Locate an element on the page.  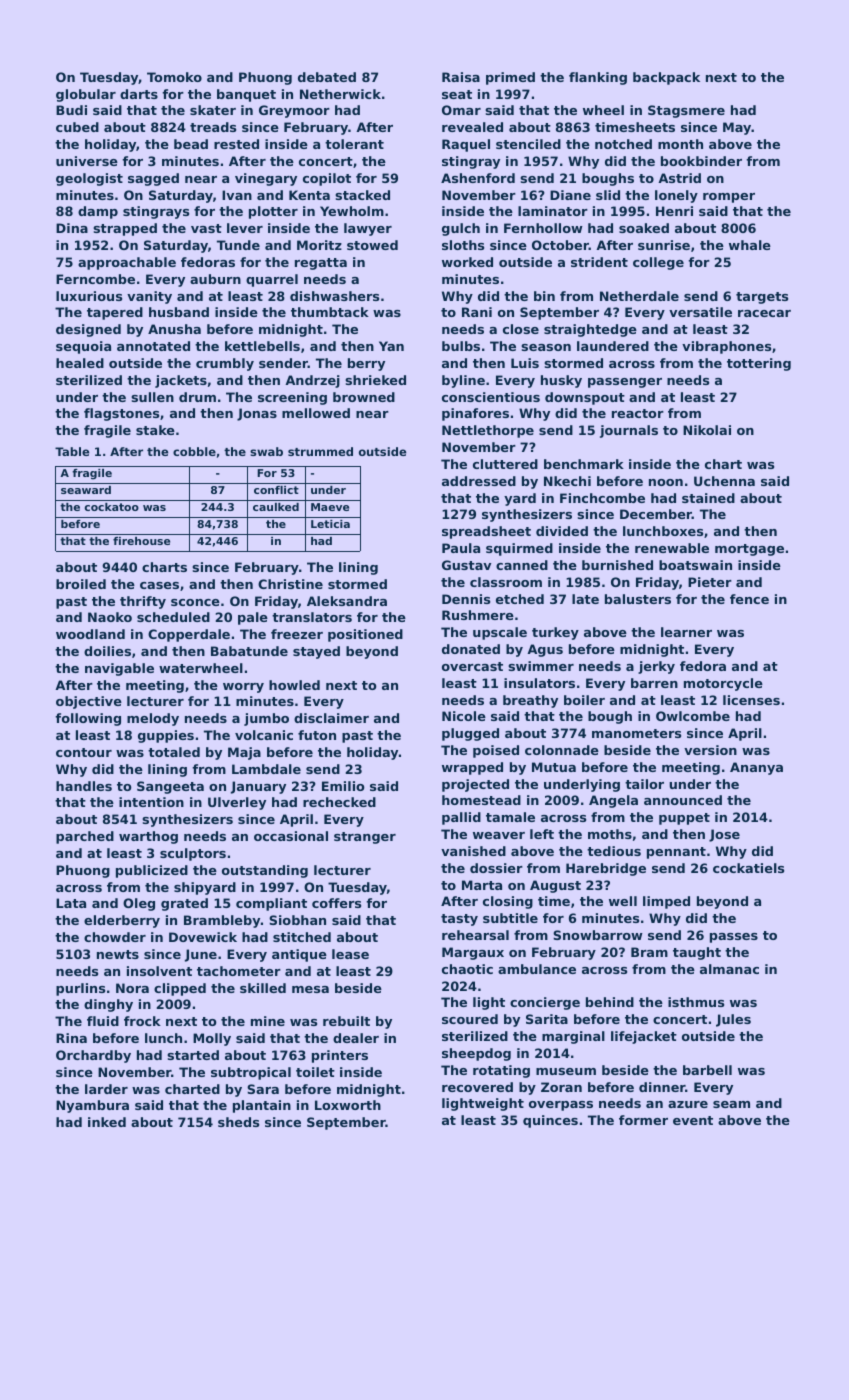
Uchenna is located at coordinates (724, 481).
